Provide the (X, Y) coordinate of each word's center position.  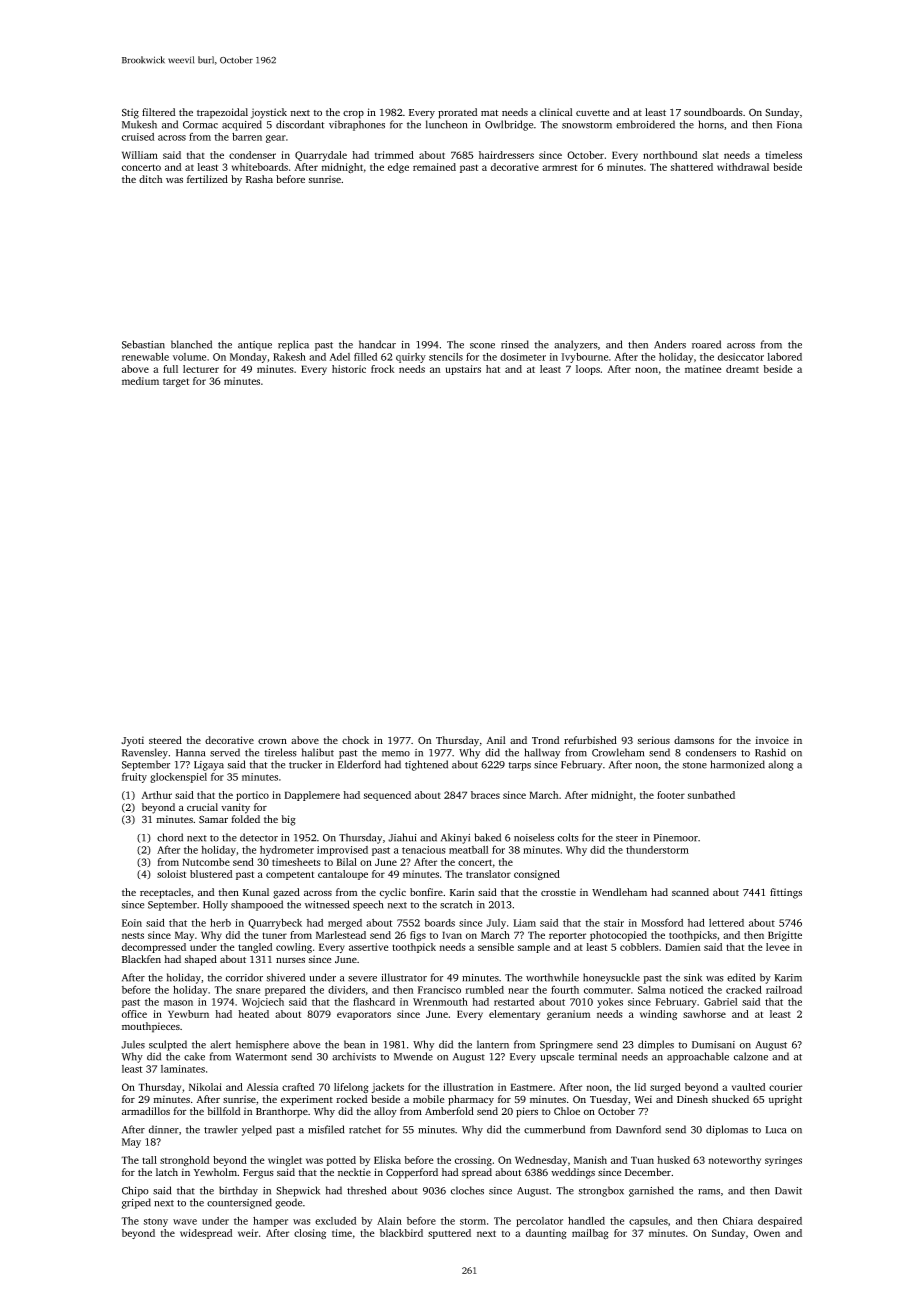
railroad (784, 990)
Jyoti (132, 741)
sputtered (449, 1234)
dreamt (742, 369)
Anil (496, 740)
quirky (411, 358)
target (176, 382)
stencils (446, 357)
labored (784, 357)
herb (220, 923)
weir (248, 1233)
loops (588, 370)
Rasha (259, 179)
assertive (369, 947)
